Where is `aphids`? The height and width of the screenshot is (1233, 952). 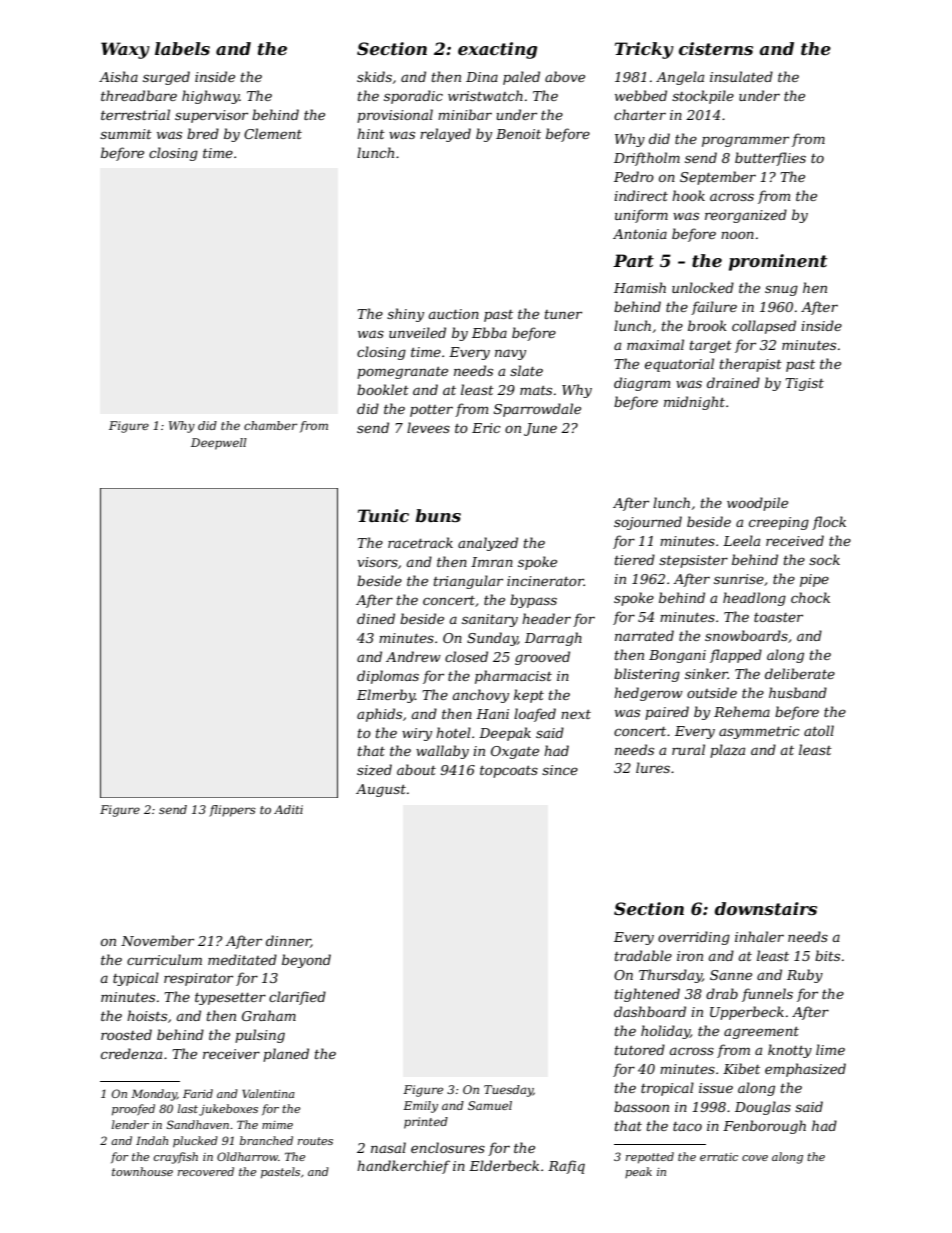
aphids is located at coordinates (379, 715).
